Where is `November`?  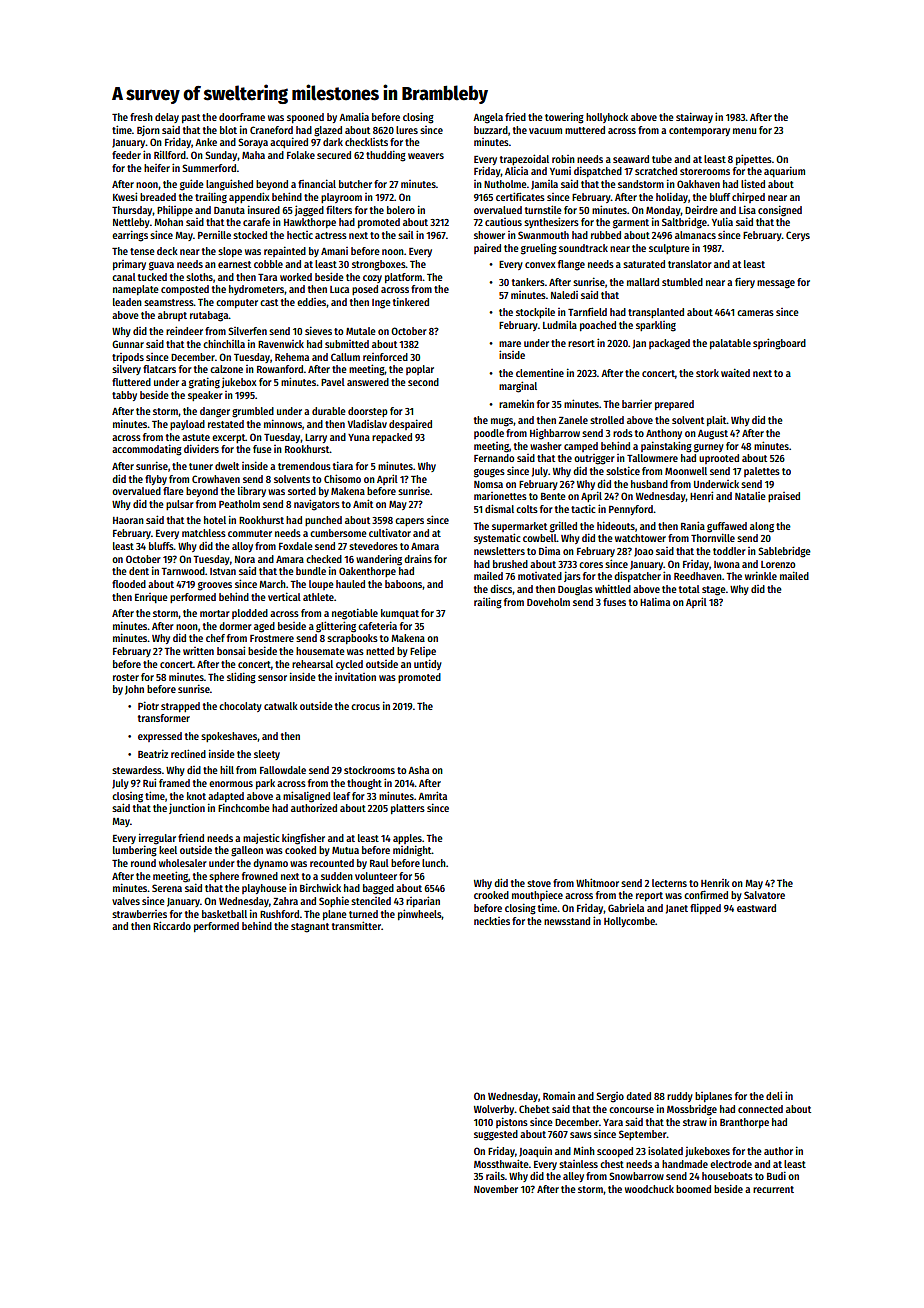
November is located at coordinates (496, 1189).
